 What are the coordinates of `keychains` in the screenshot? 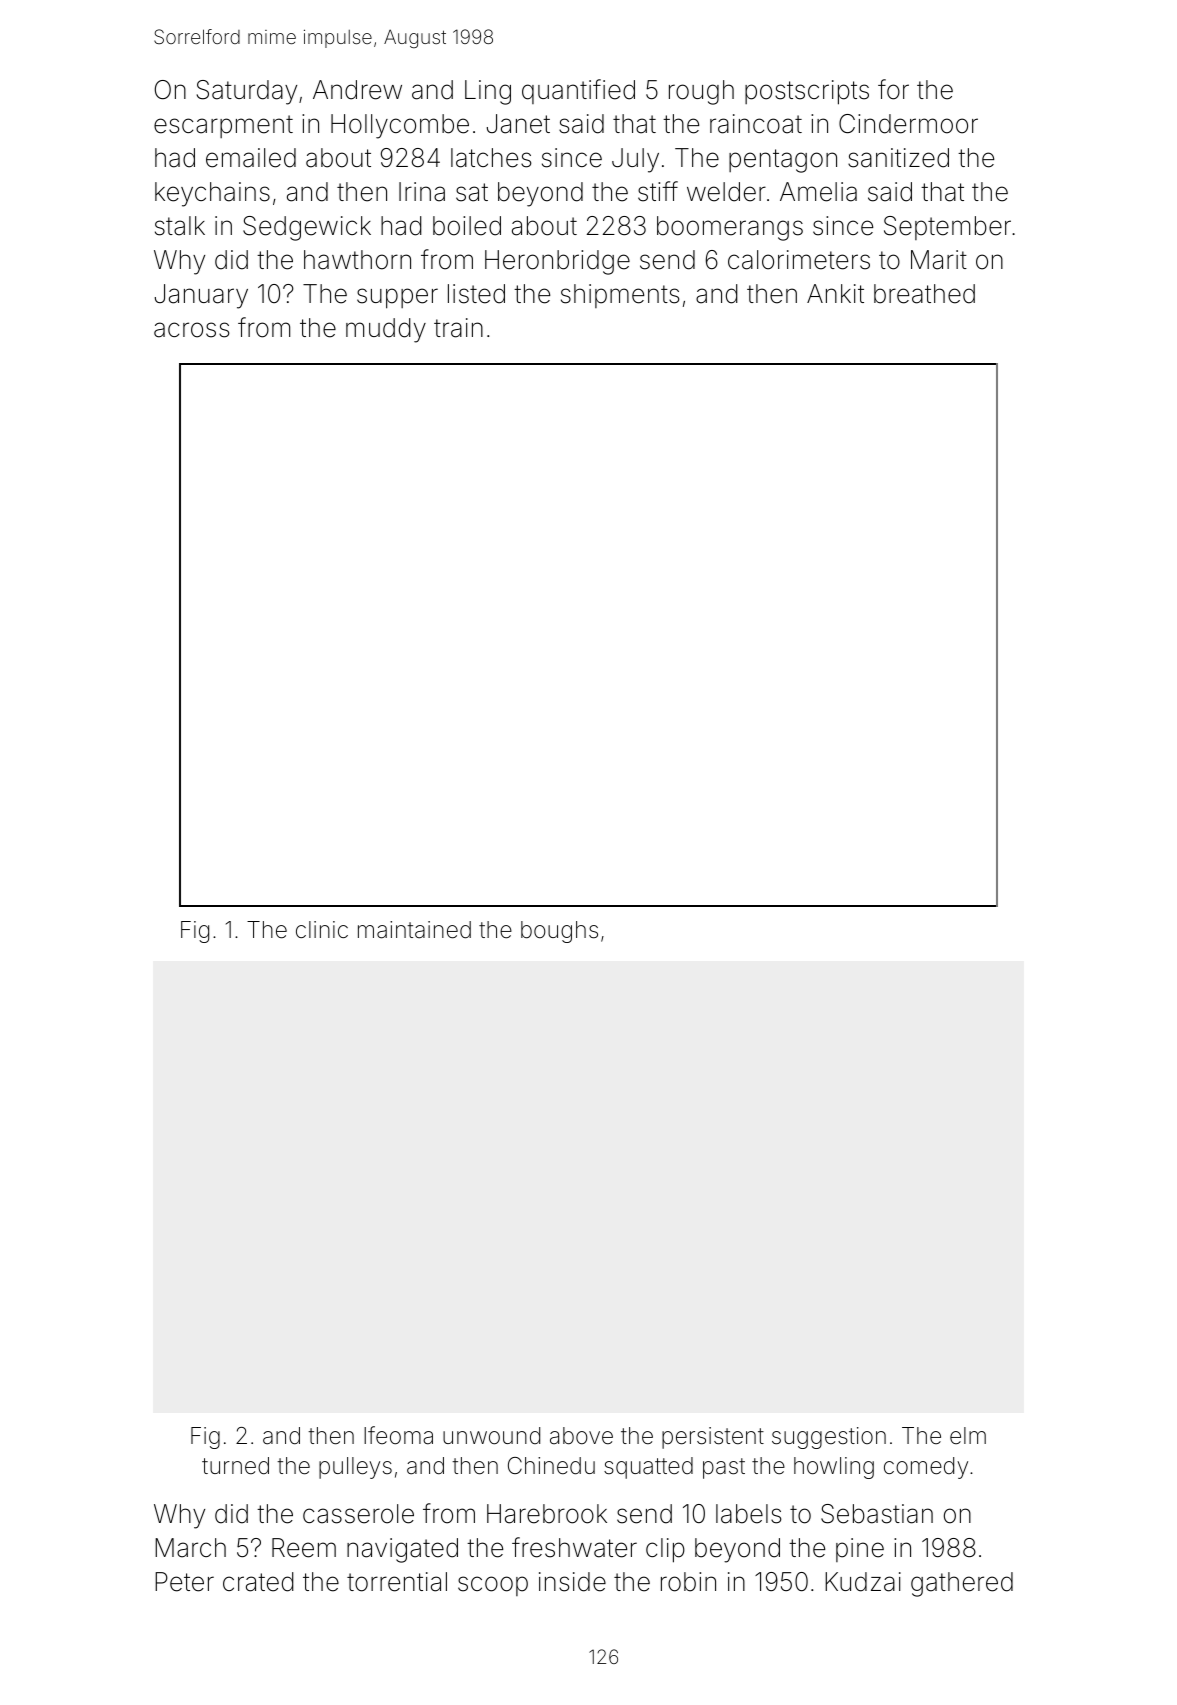 It's located at (212, 194).
